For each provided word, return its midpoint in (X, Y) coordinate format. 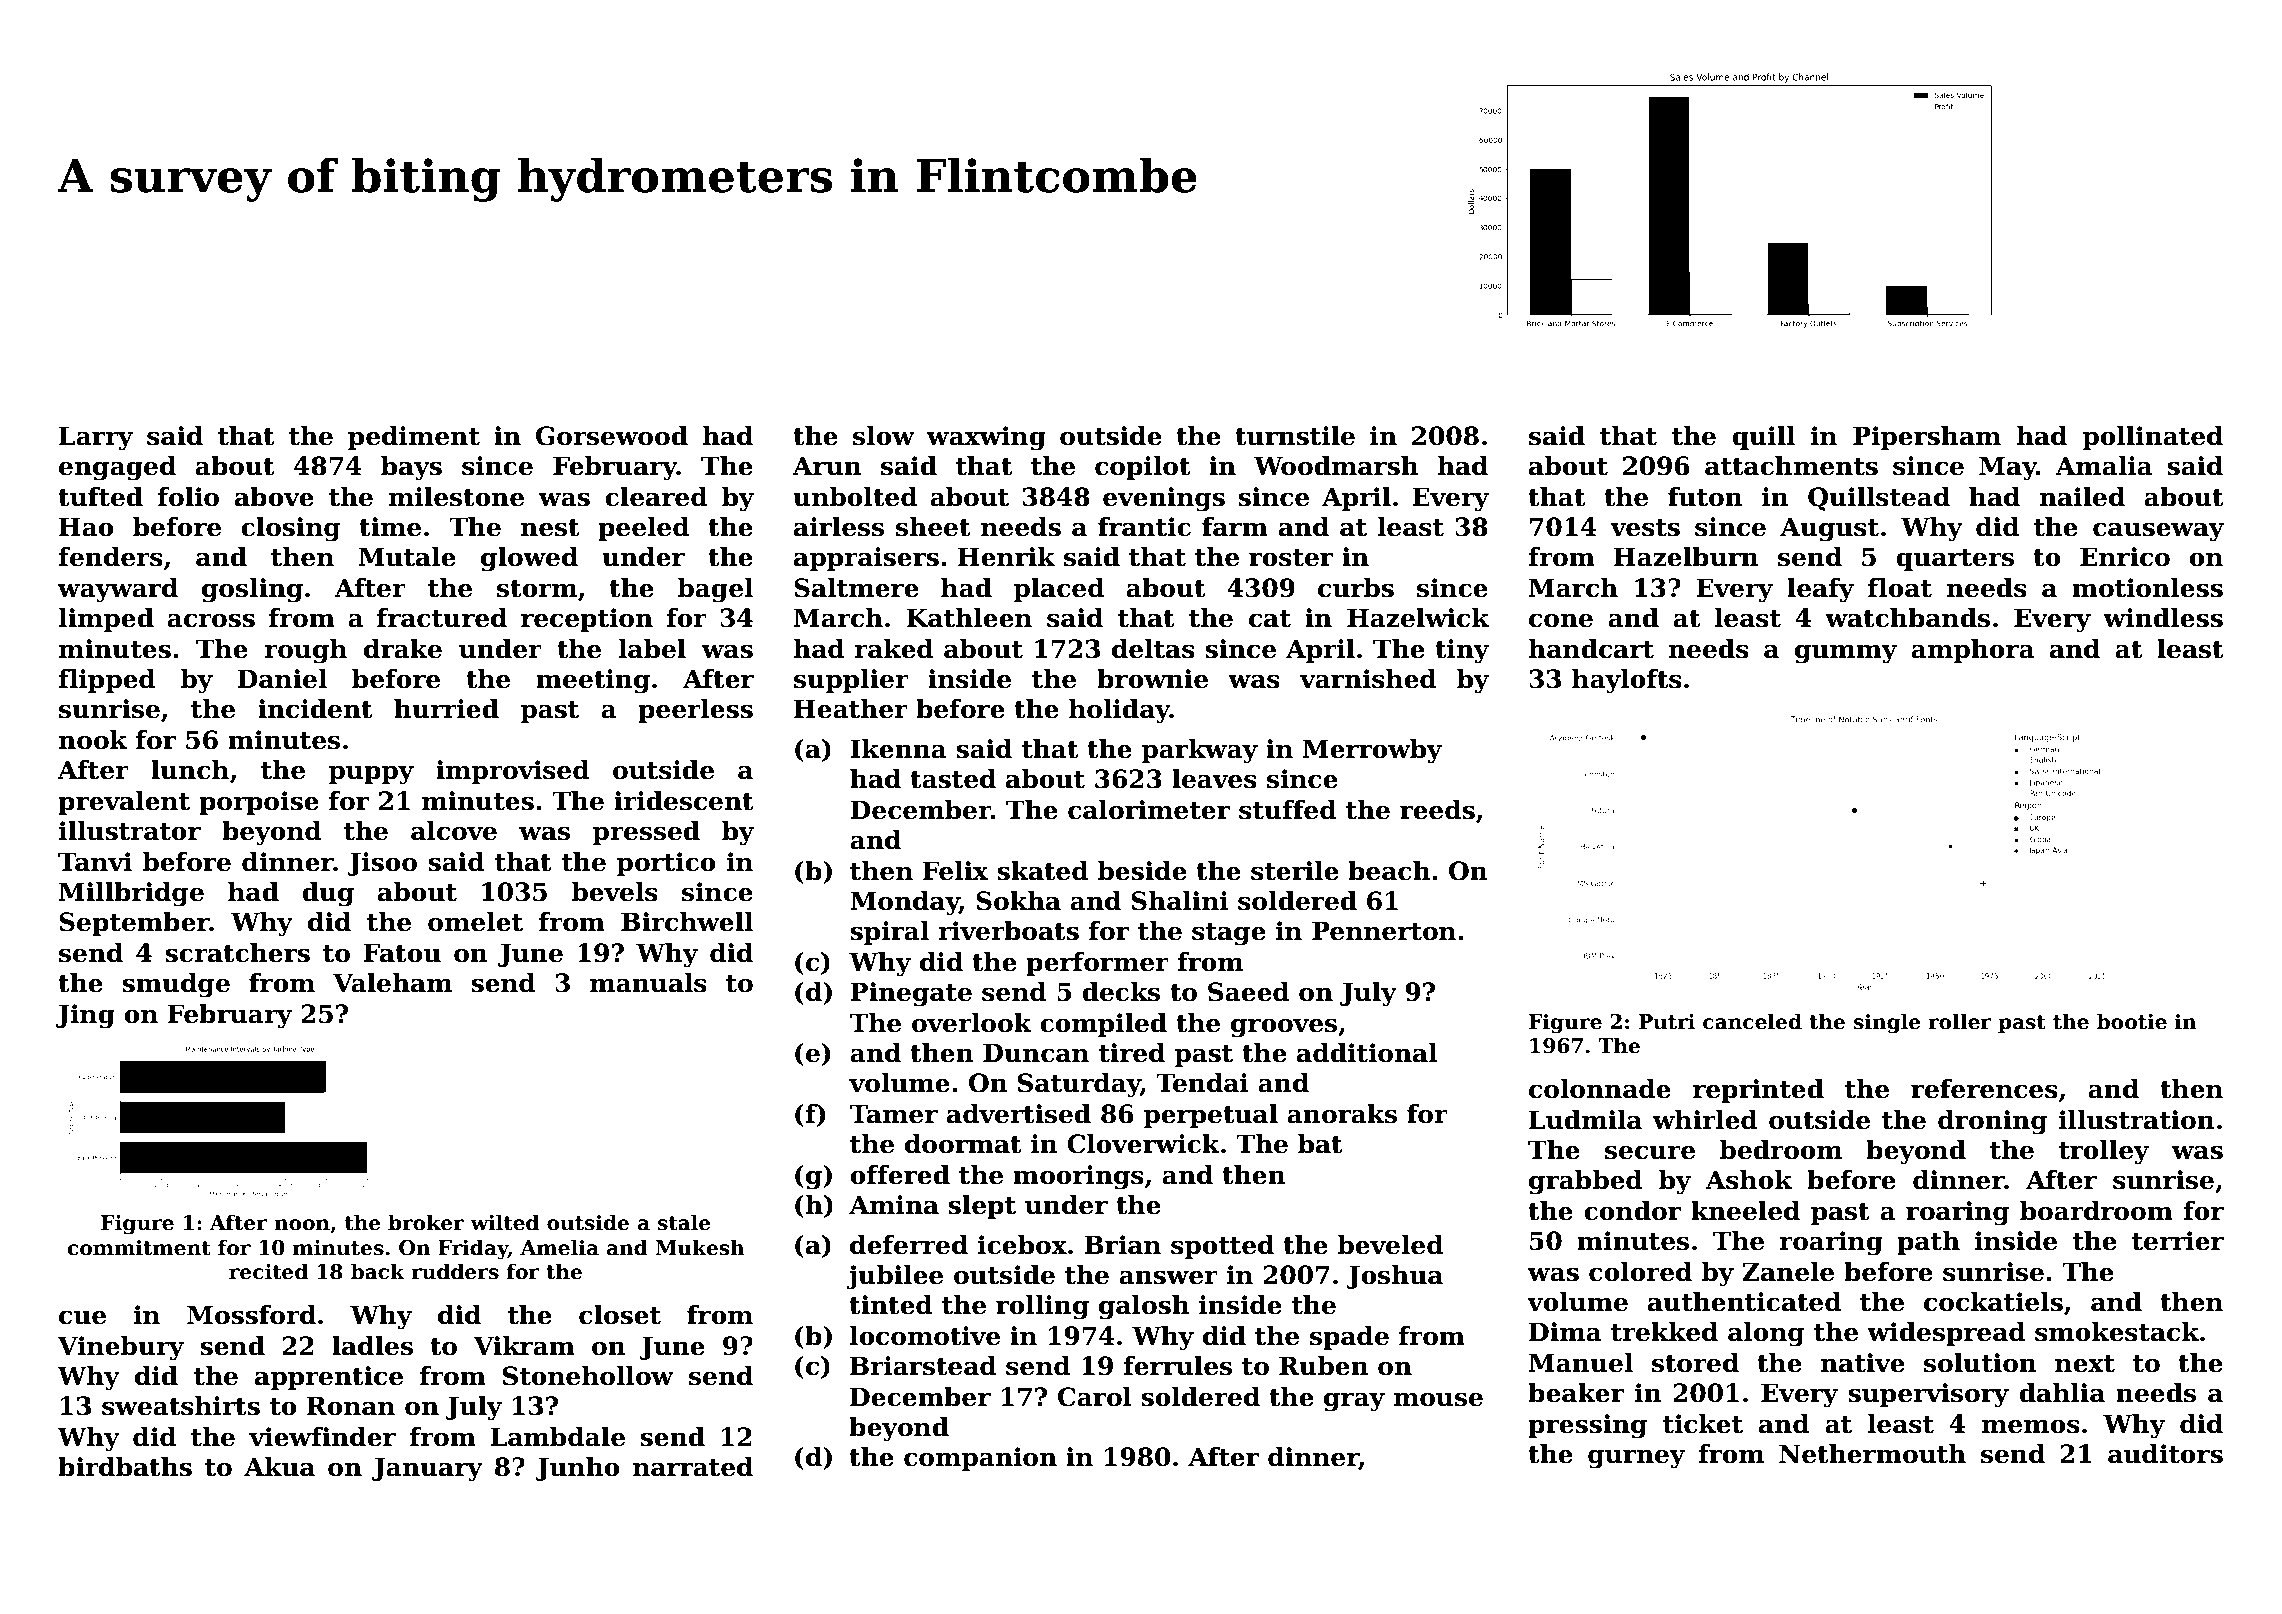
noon (302, 1225)
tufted (100, 497)
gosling (252, 590)
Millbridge (131, 894)
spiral (889, 933)
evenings (1164, 499)
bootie (2132, 1021)
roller (1960, 1021)
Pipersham (1927, 438)
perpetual (1211, 1116)
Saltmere (856, 588)
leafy (1820, 590)
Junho (577, 1469)
